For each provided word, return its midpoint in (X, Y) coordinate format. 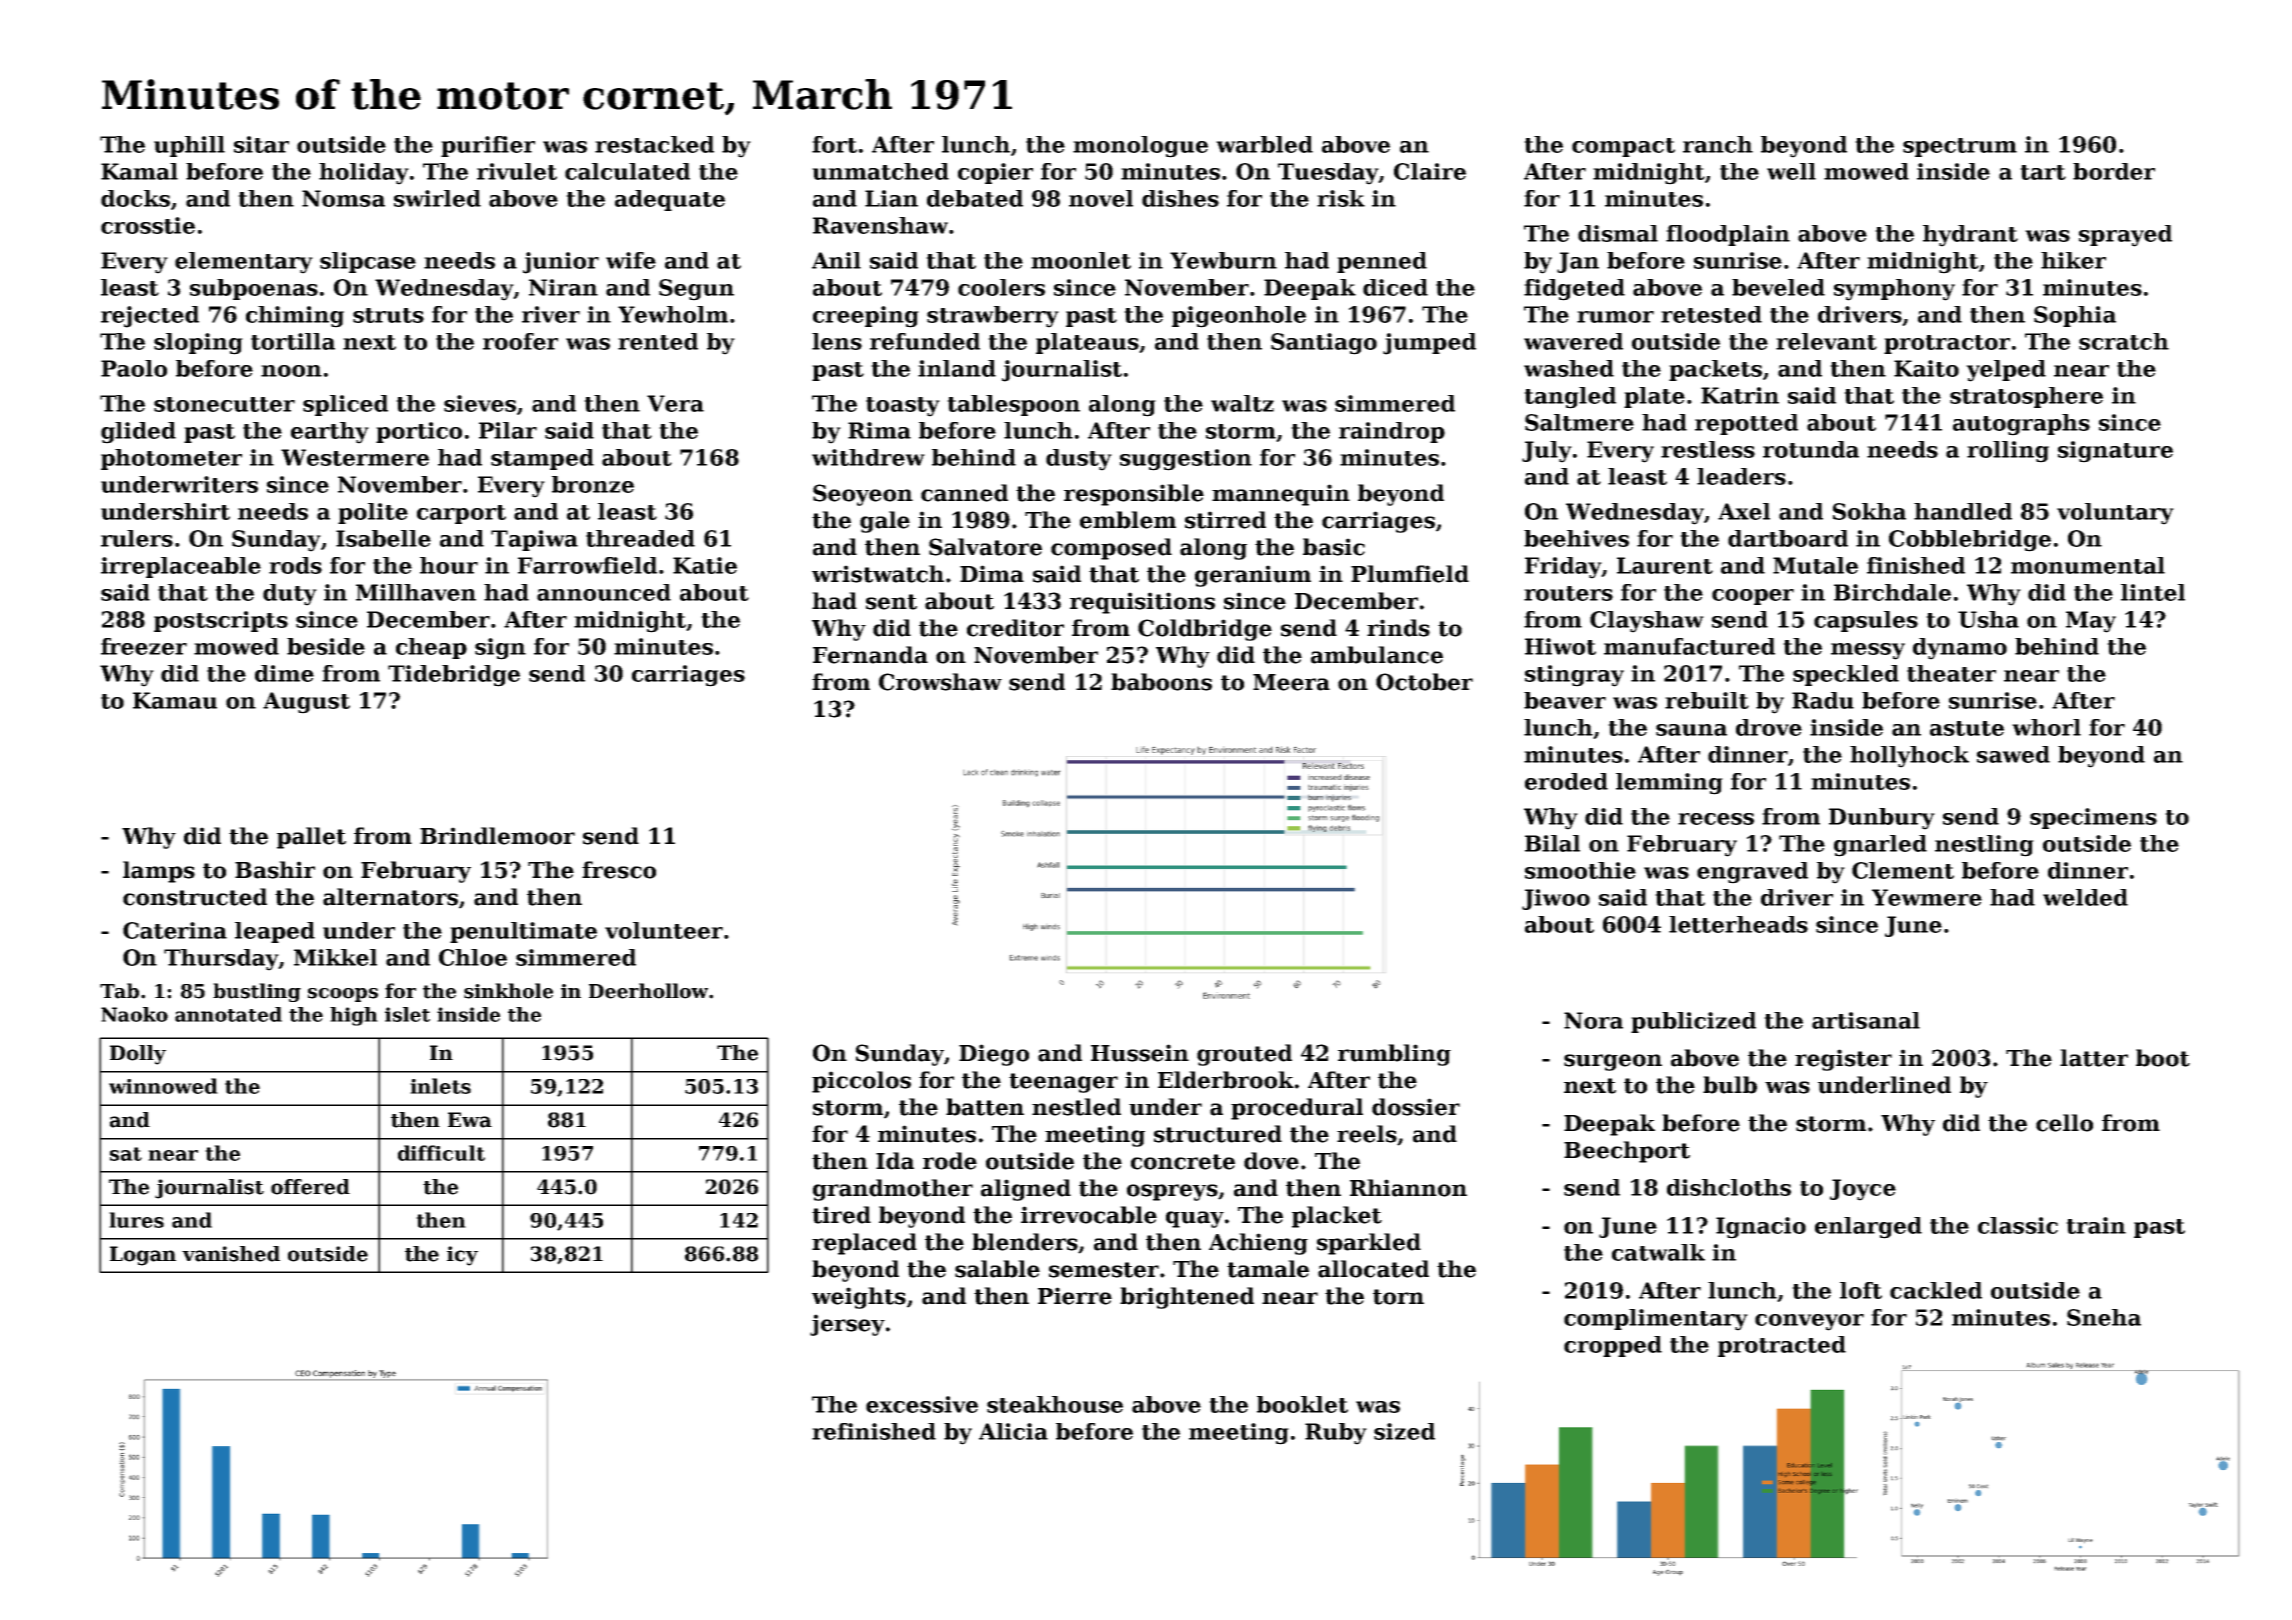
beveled (1778, 287)
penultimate (523, 932)
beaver (1565, 700)
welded (2085, 897)
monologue (1140, 147)
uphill (189, 146)
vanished (231, 1254)
